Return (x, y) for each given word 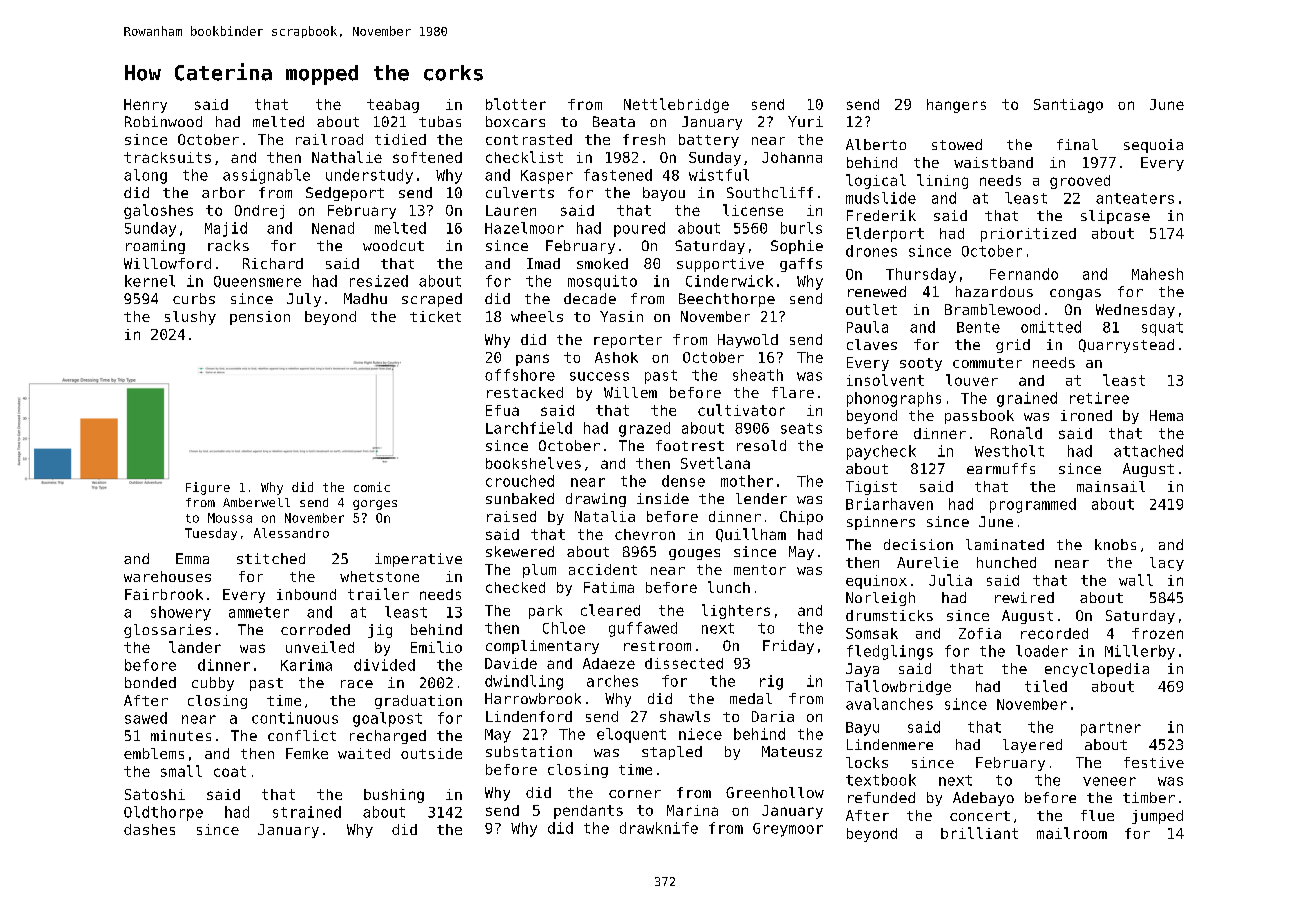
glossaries (167, 631)
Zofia (980, 633)
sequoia (1153, 146)
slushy (190, 318)
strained (307, 812)
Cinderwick (729, 281)
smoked (602, 263)
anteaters (1135, 198)
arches (612, 681)
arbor (223, 192)
